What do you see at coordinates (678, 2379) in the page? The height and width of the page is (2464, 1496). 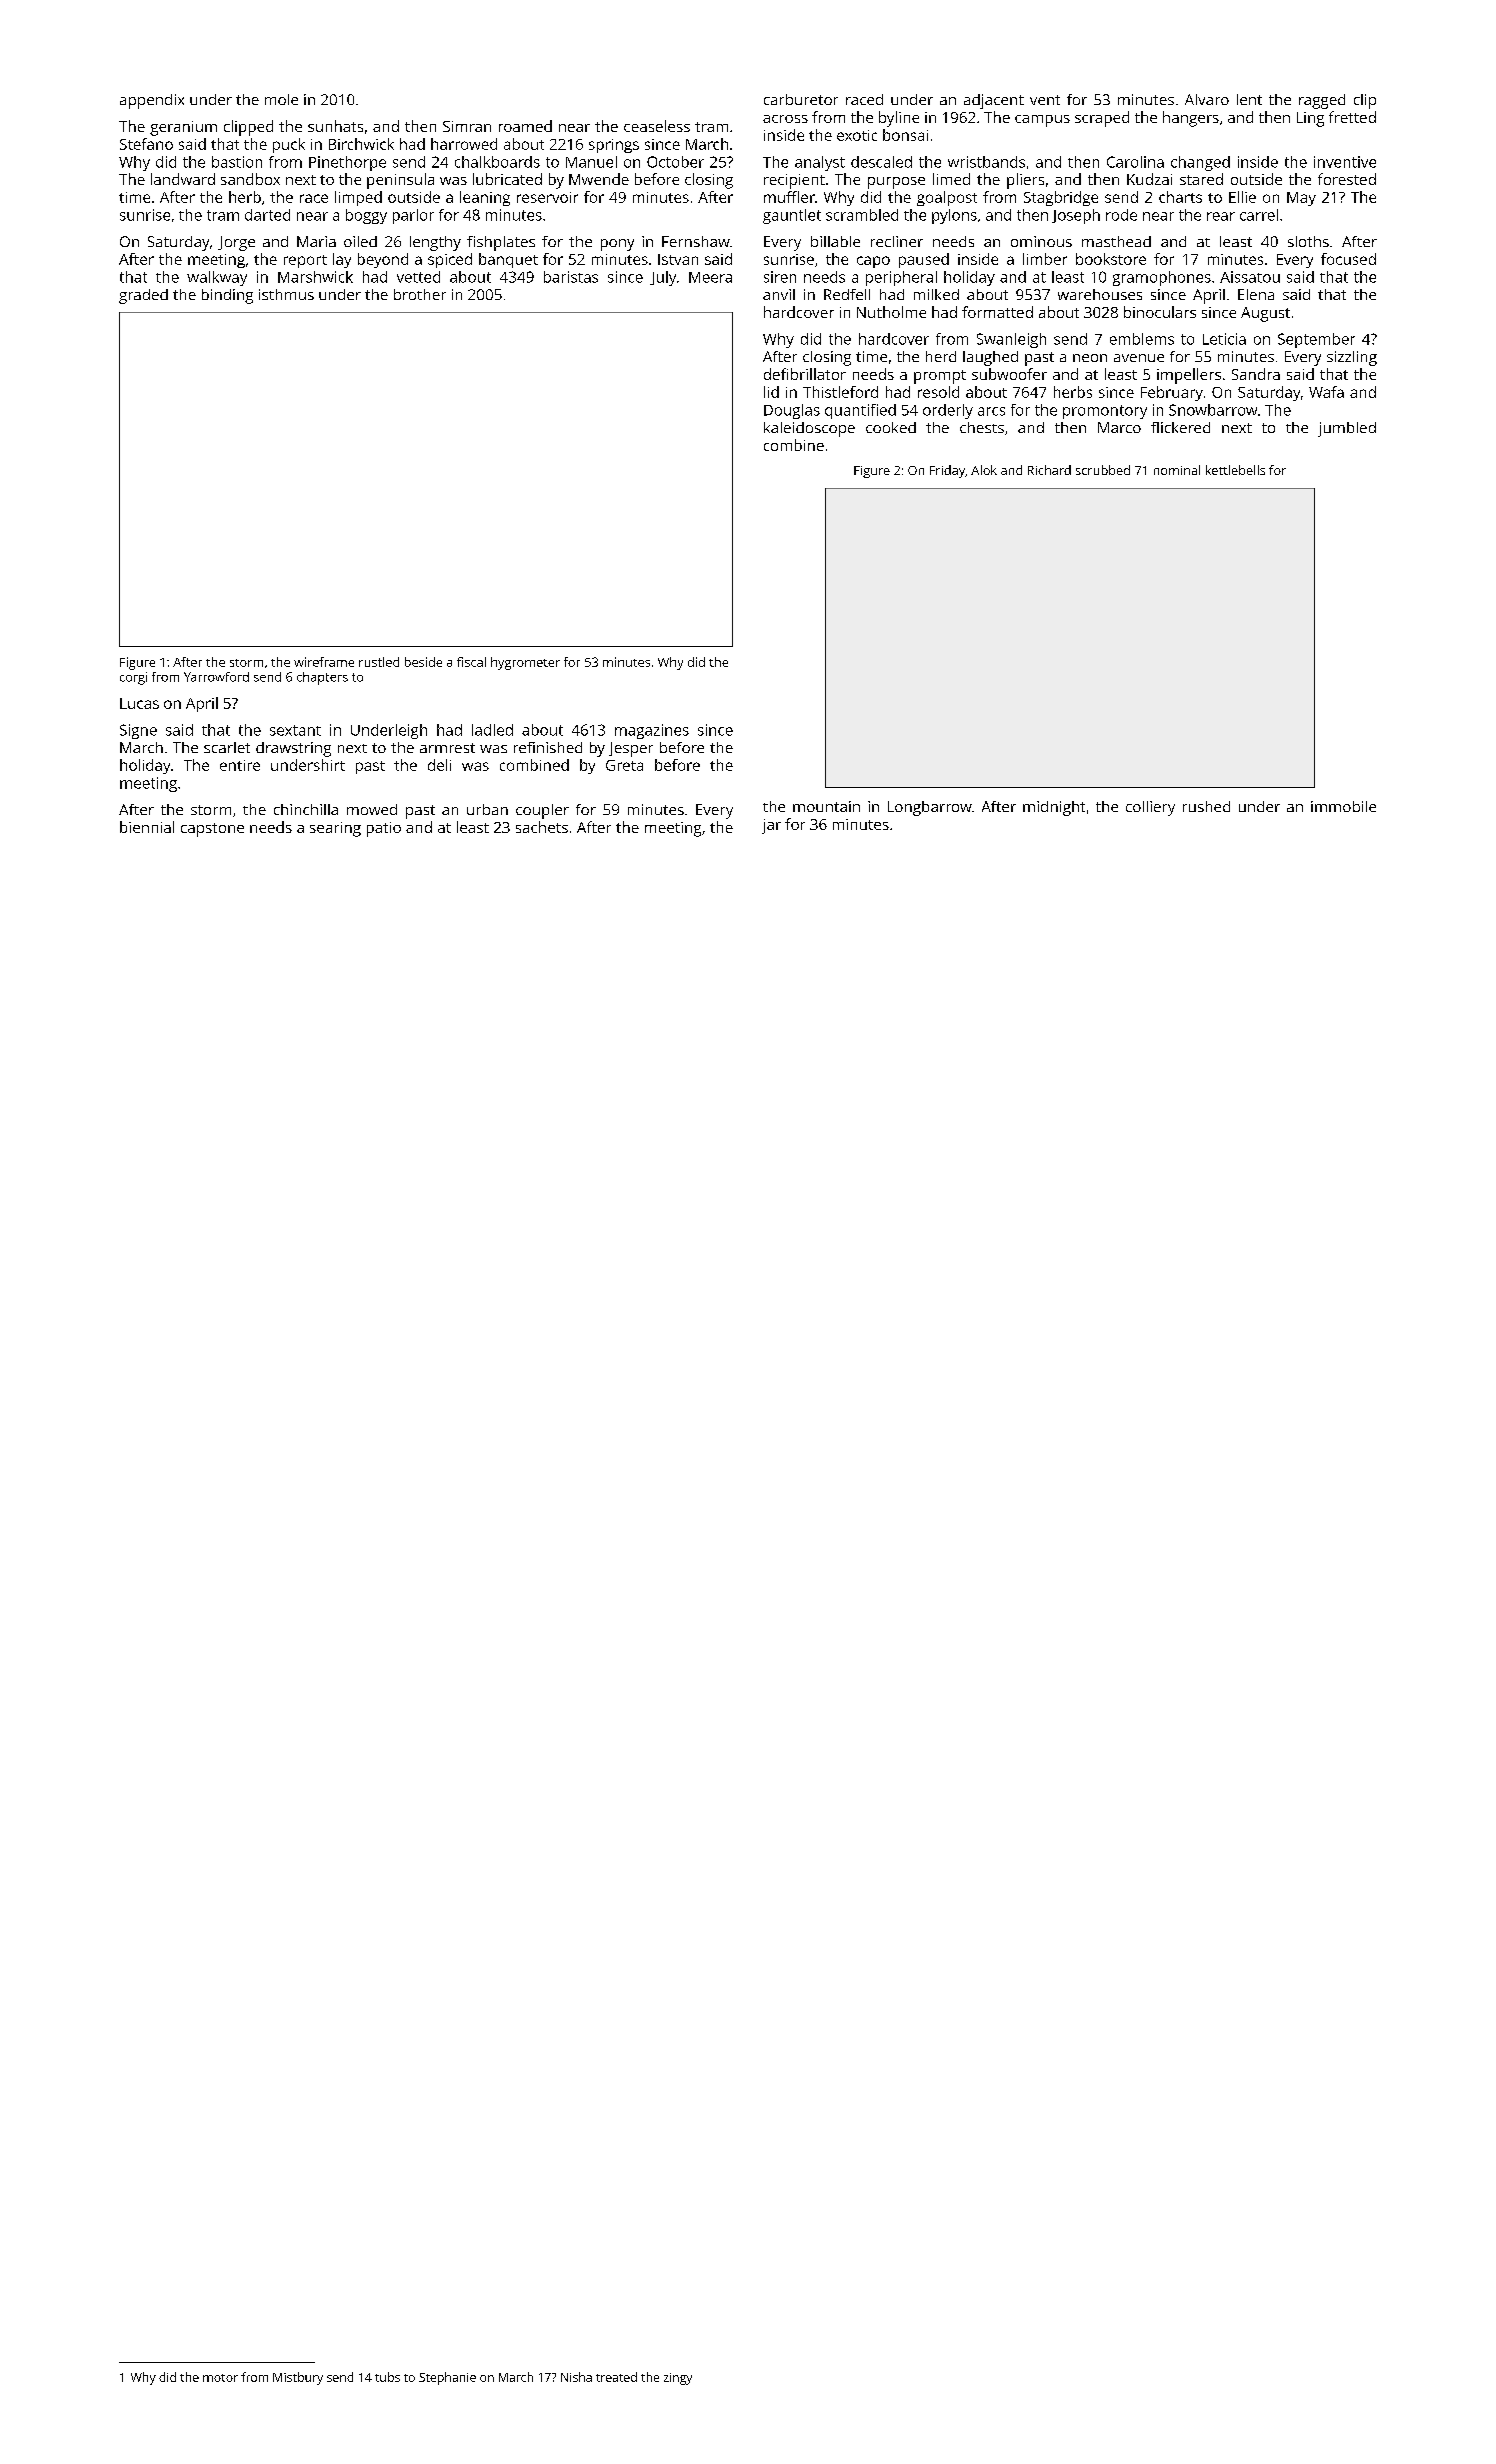 I see `zingy` at bounding box center [678, 2379].
